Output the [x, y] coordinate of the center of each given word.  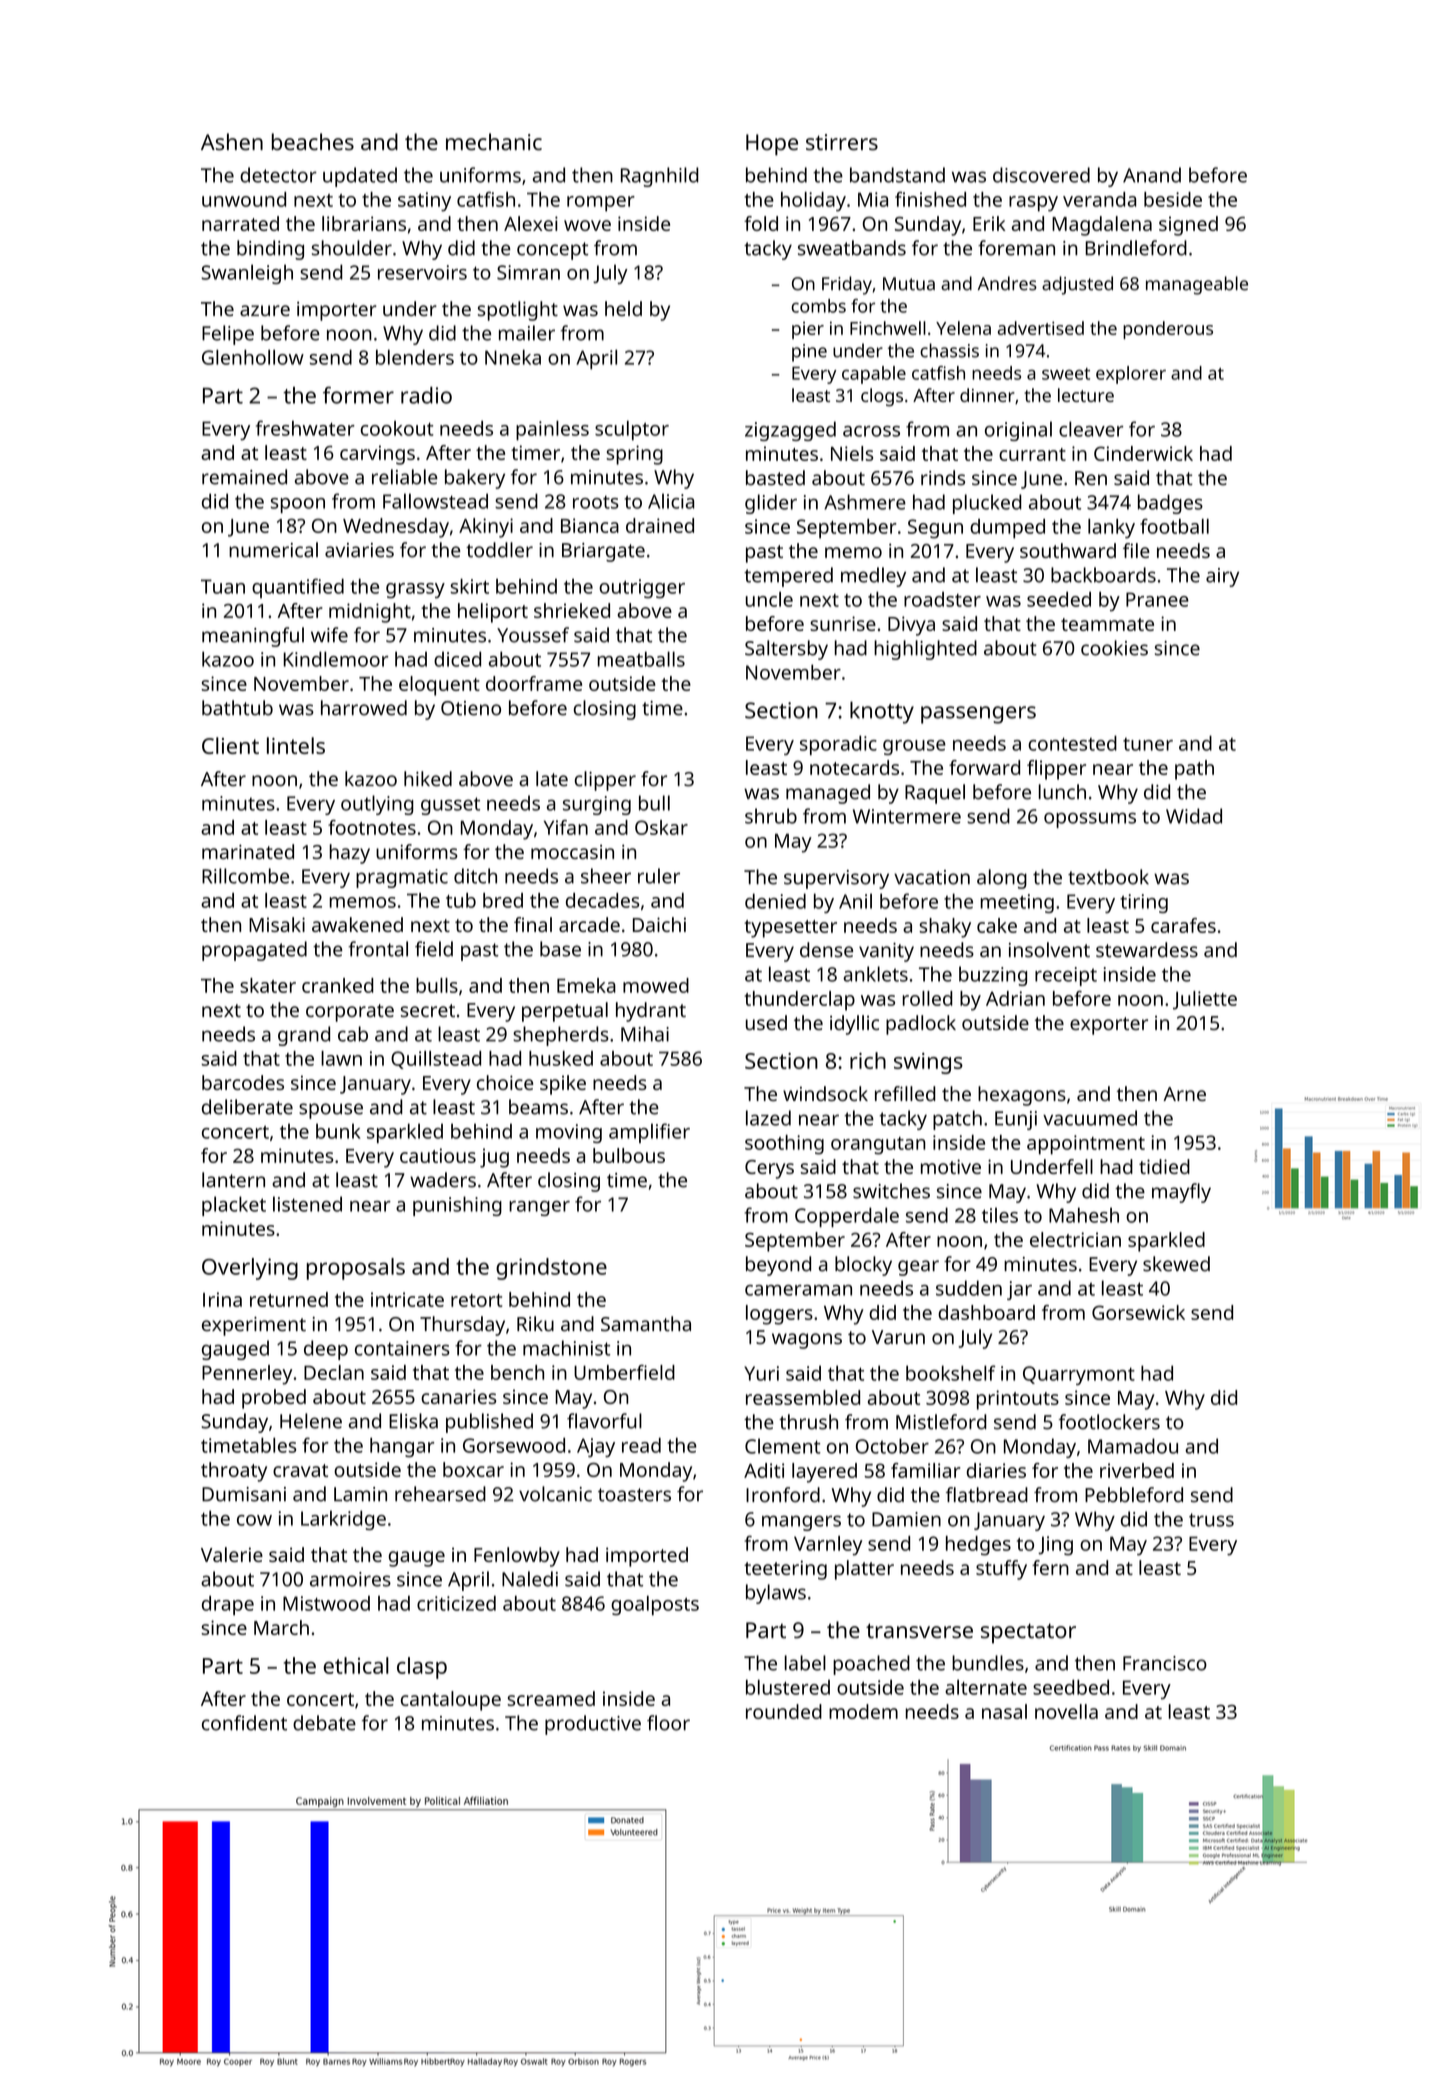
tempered [788, 577]
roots [596, 502]
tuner [1148, 744]
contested [1072, 743]
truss [1211, 1520]
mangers [801, 1523]
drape [228, 1605]
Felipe [228, 335]
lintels [296, 745]
